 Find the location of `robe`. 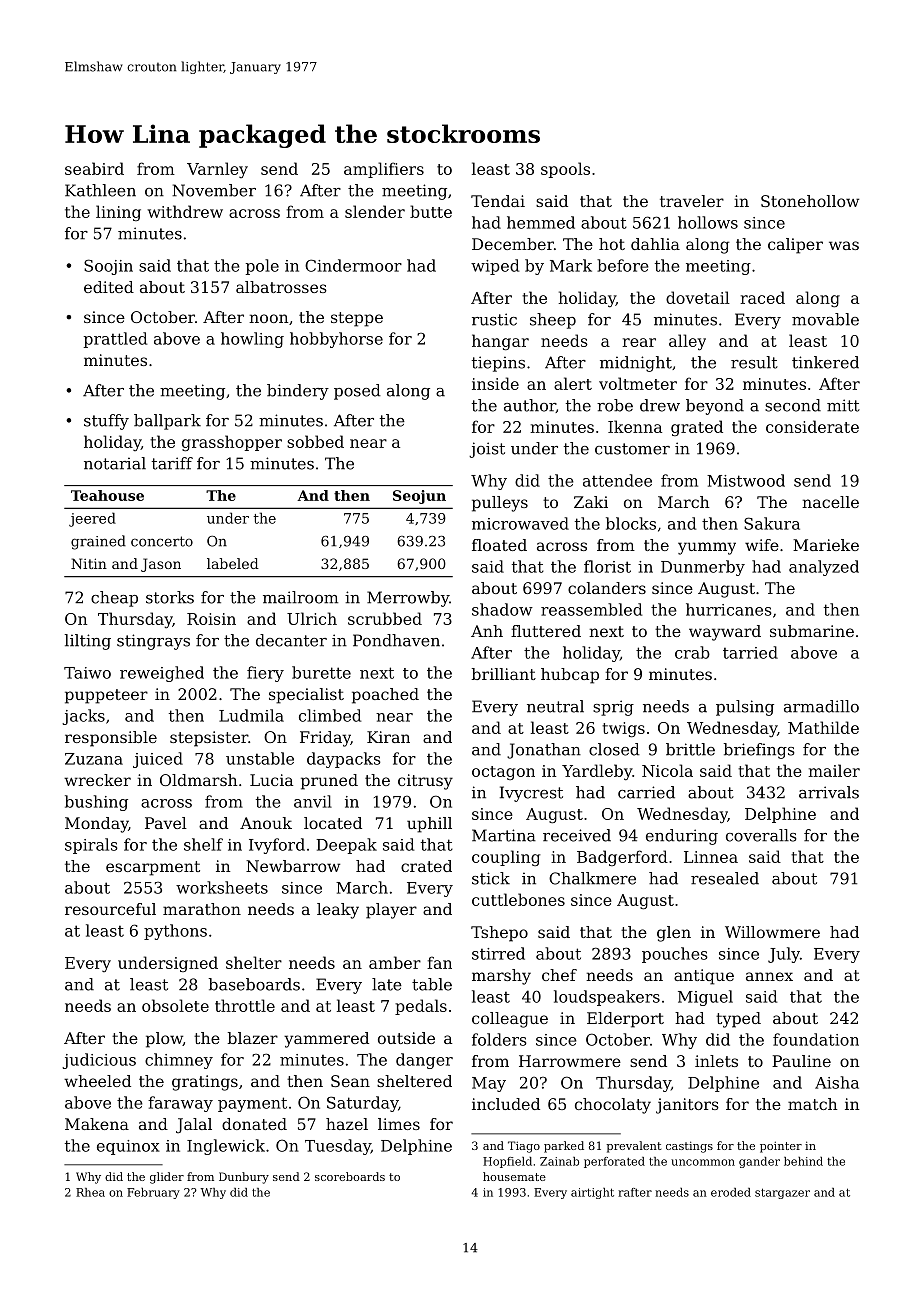

robe is located at coordinates (615, 405).
